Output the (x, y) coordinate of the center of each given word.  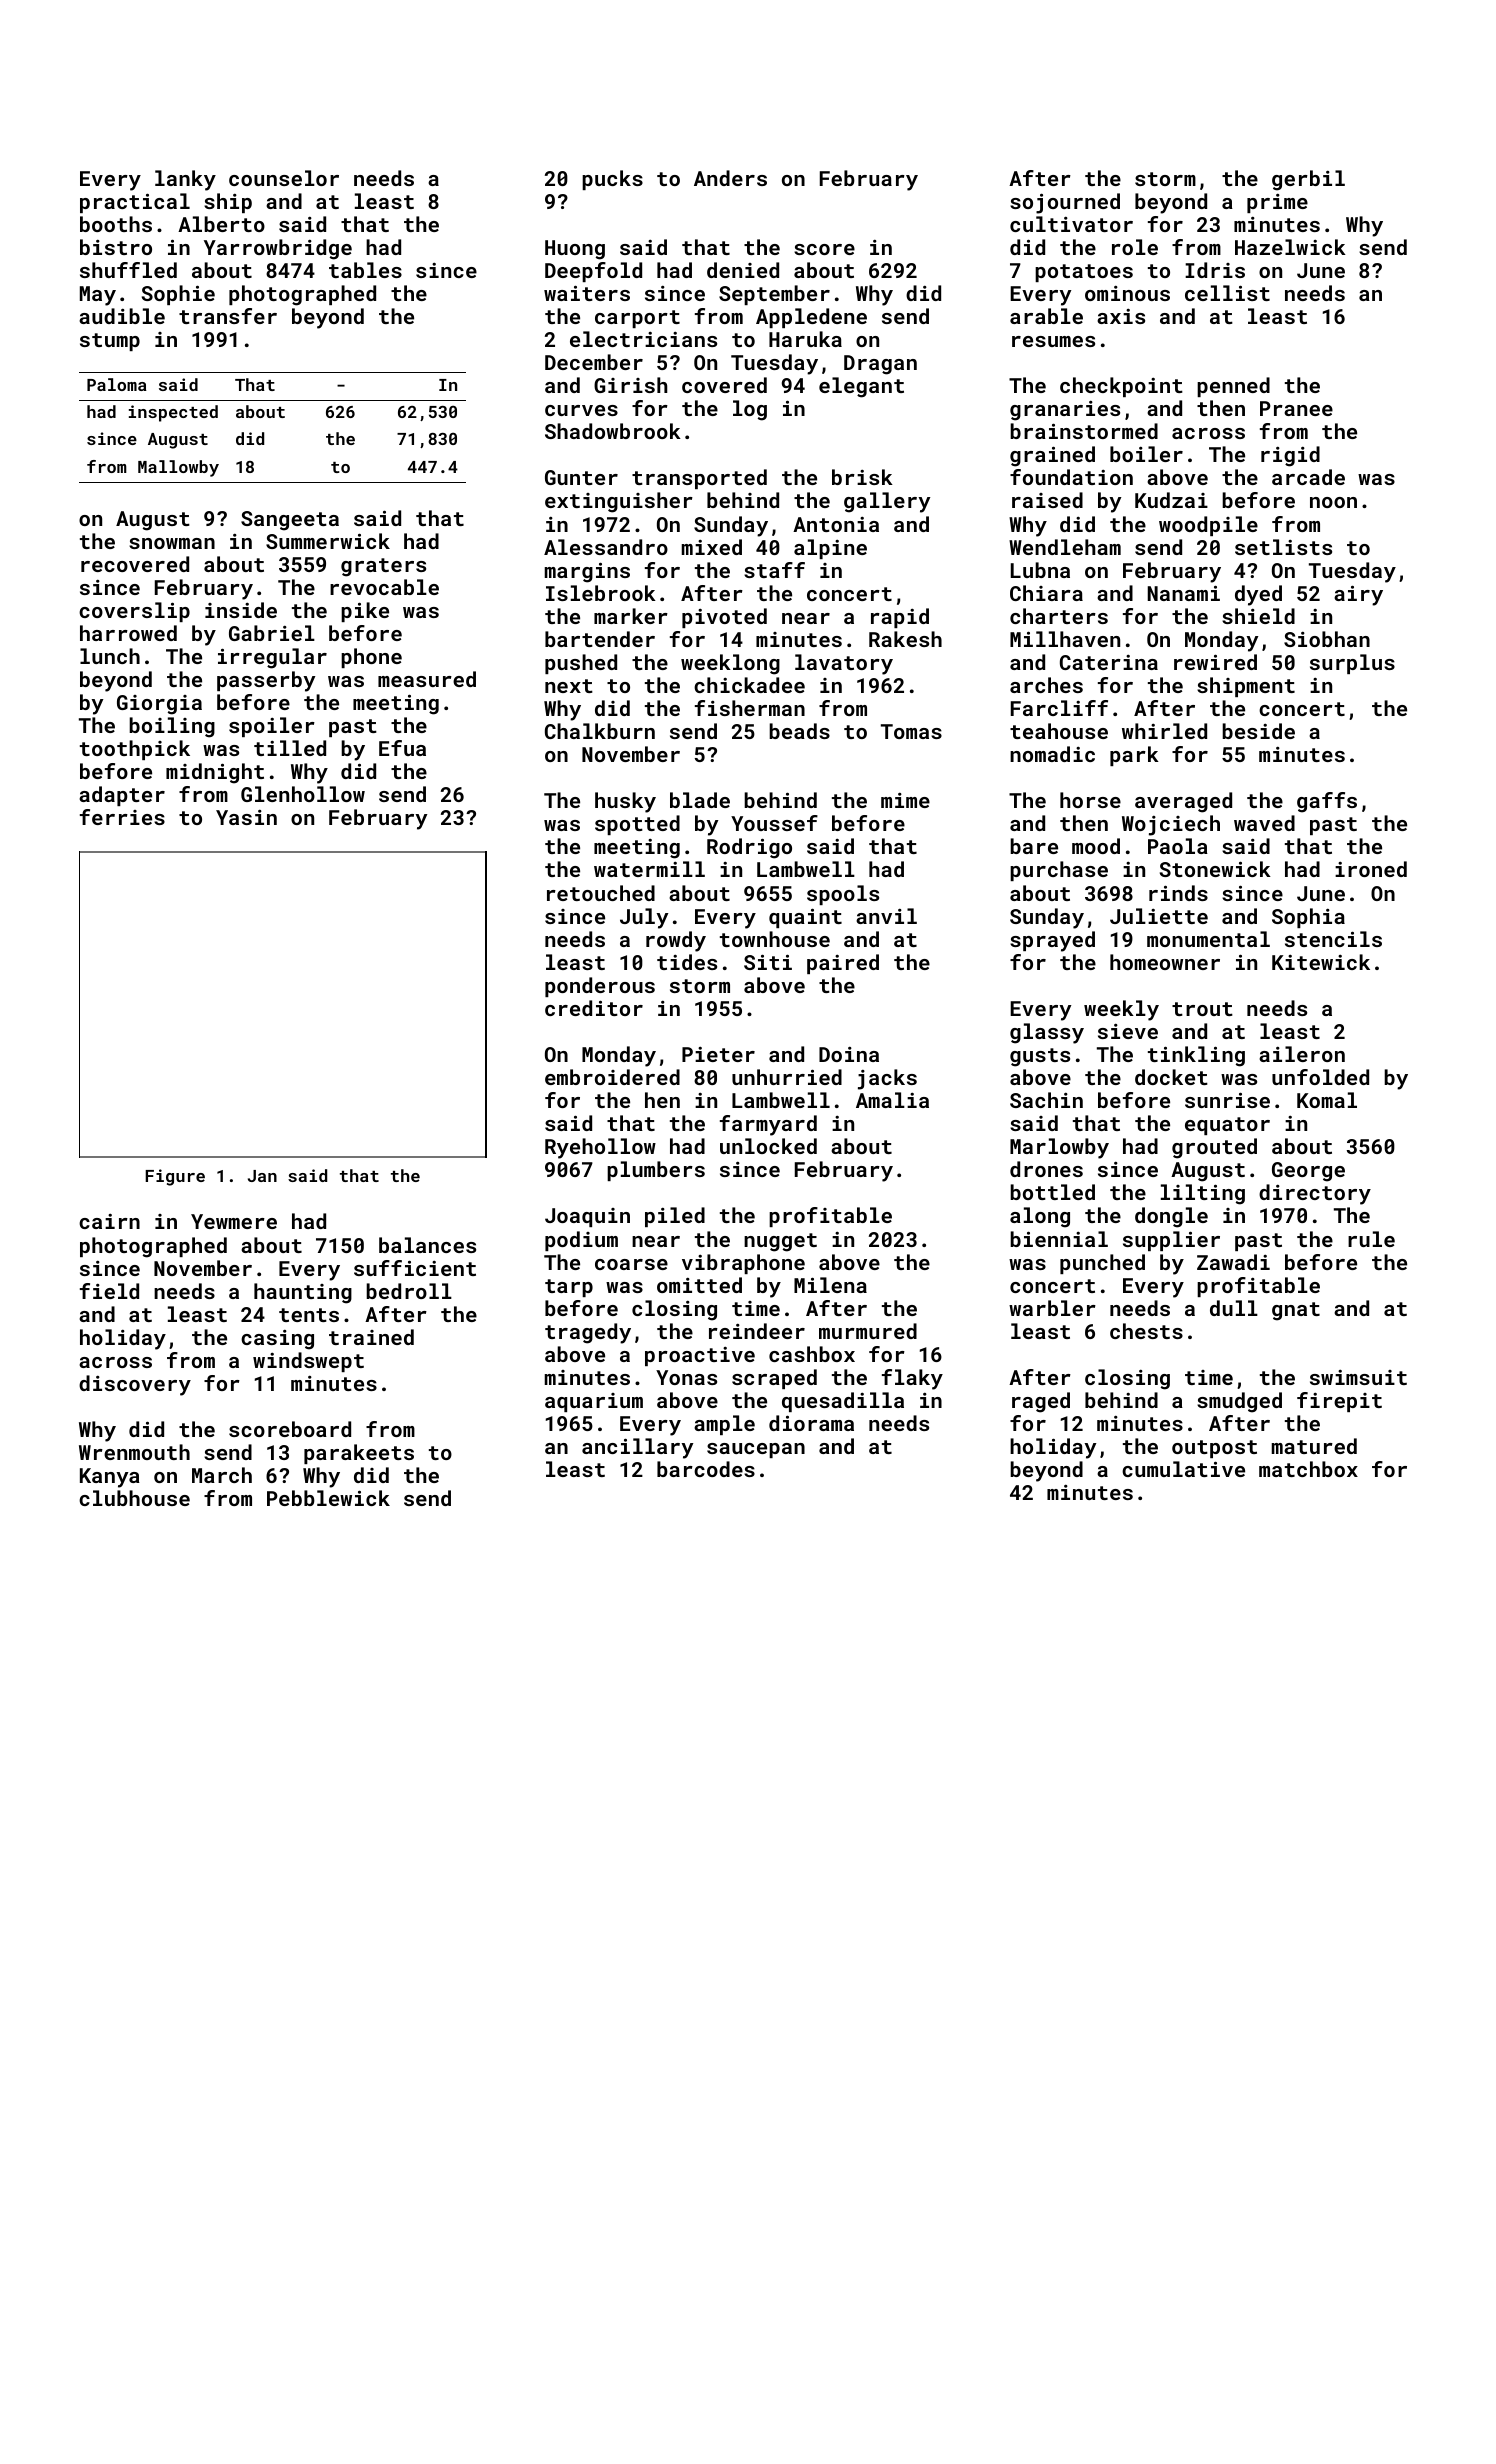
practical (135, 203)
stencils (1333, 939)
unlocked (768, 1146)
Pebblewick (328, 1498)
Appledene (811, 318)
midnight (215, 773)
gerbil (1308, 180)
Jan (262, 1176)
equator (1227, 1126)
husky (625, 802)
